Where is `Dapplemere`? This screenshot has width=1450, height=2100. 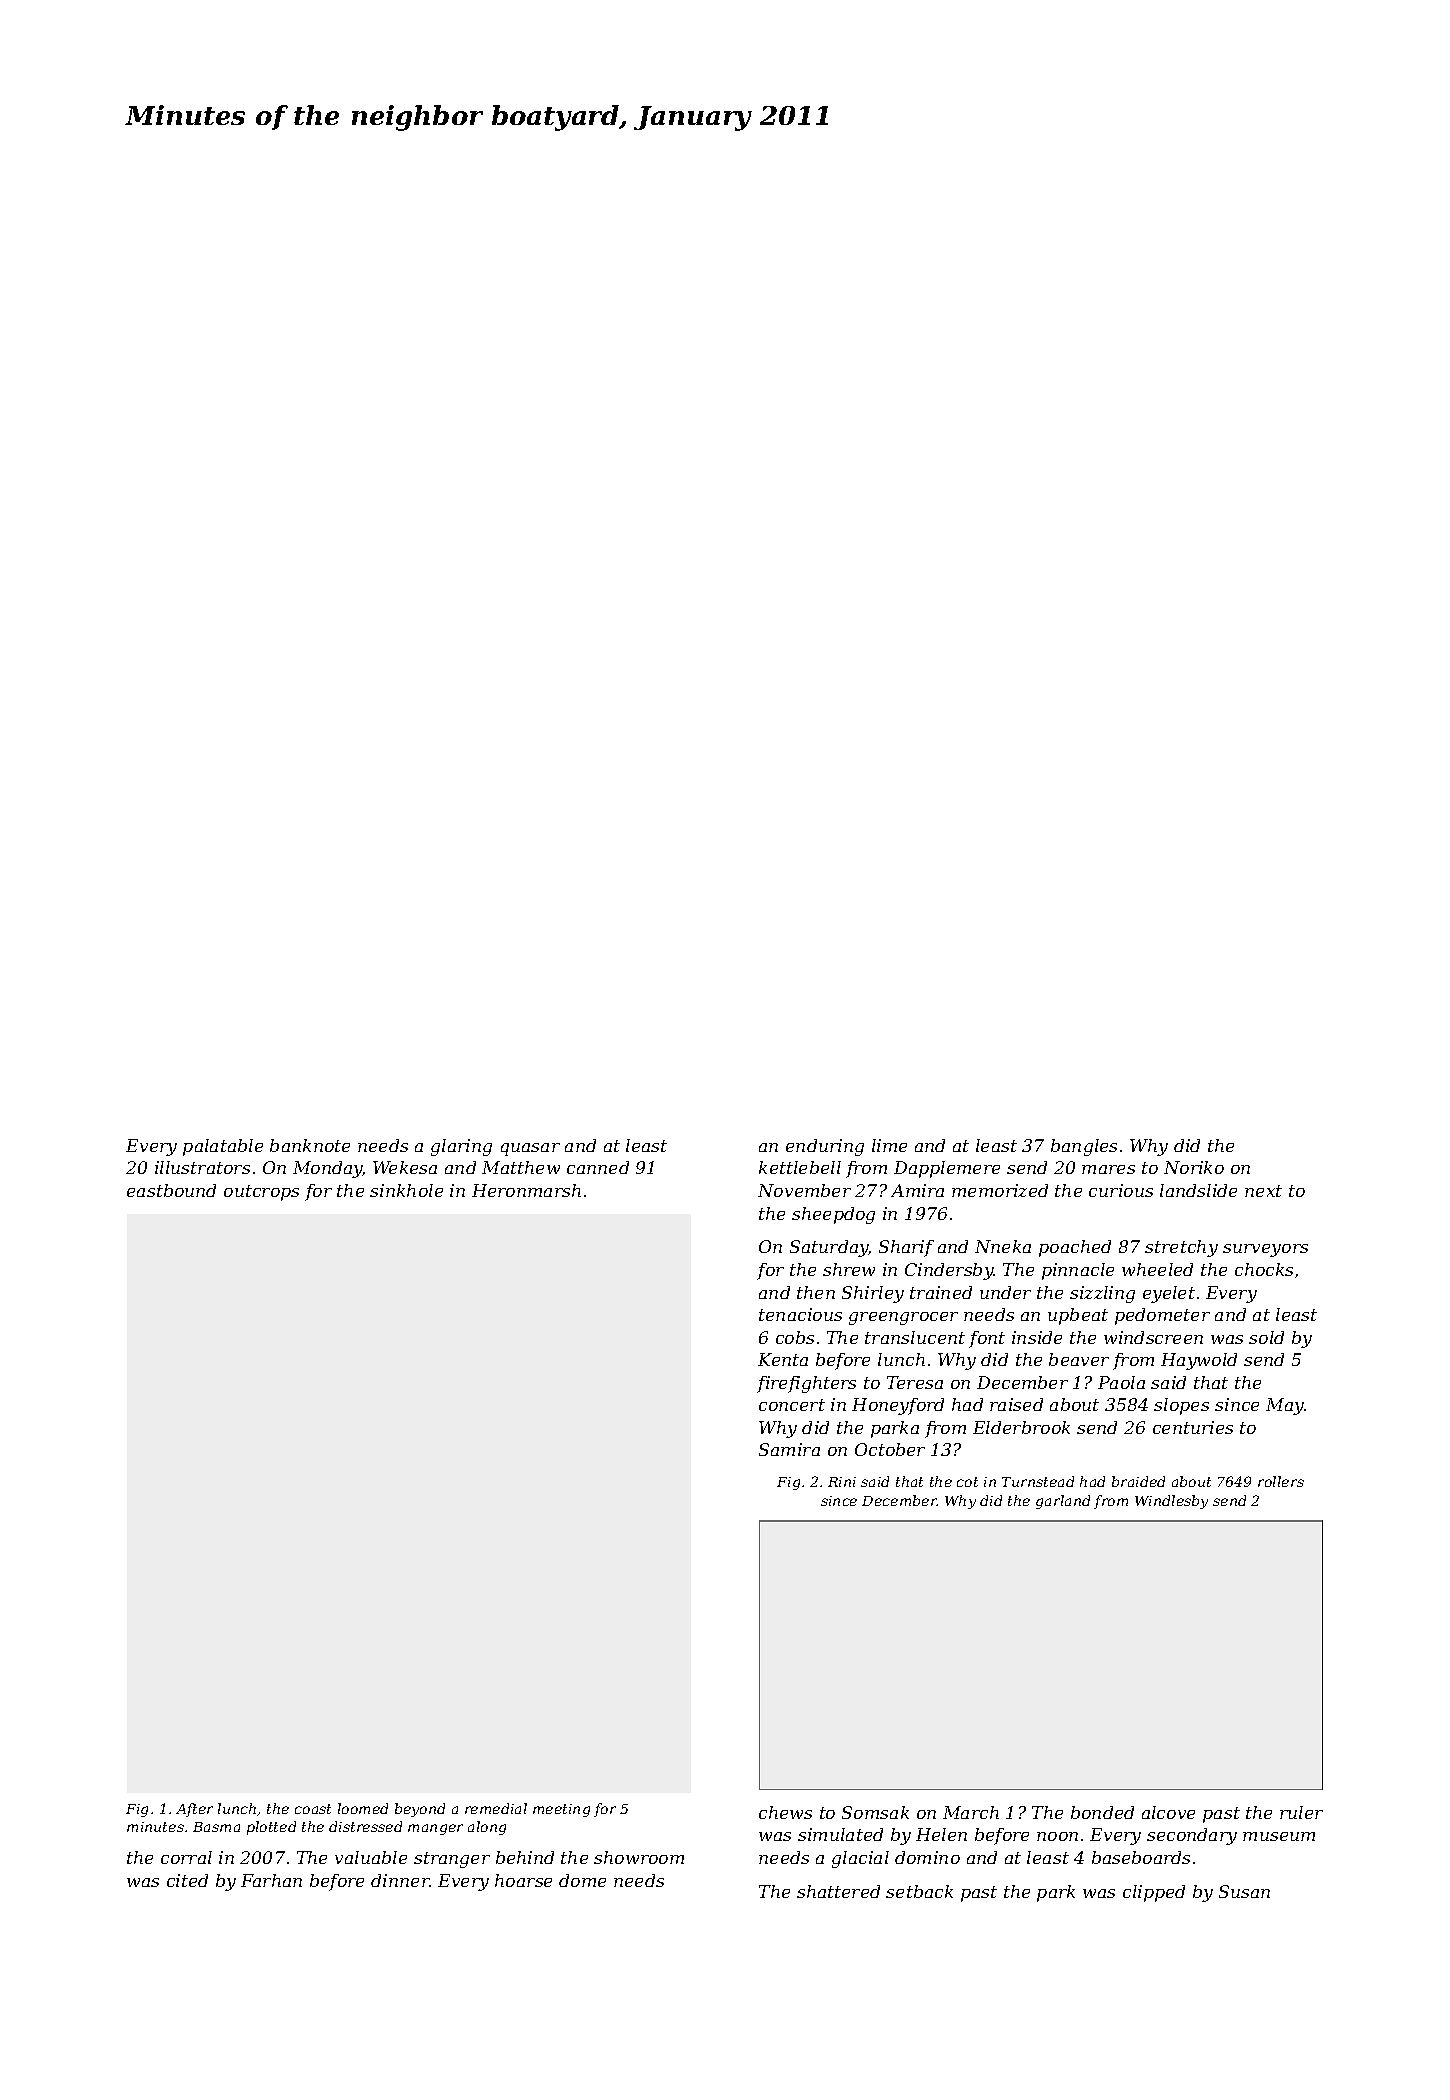
Dapplemere is located at coordinates (947, 1169).
